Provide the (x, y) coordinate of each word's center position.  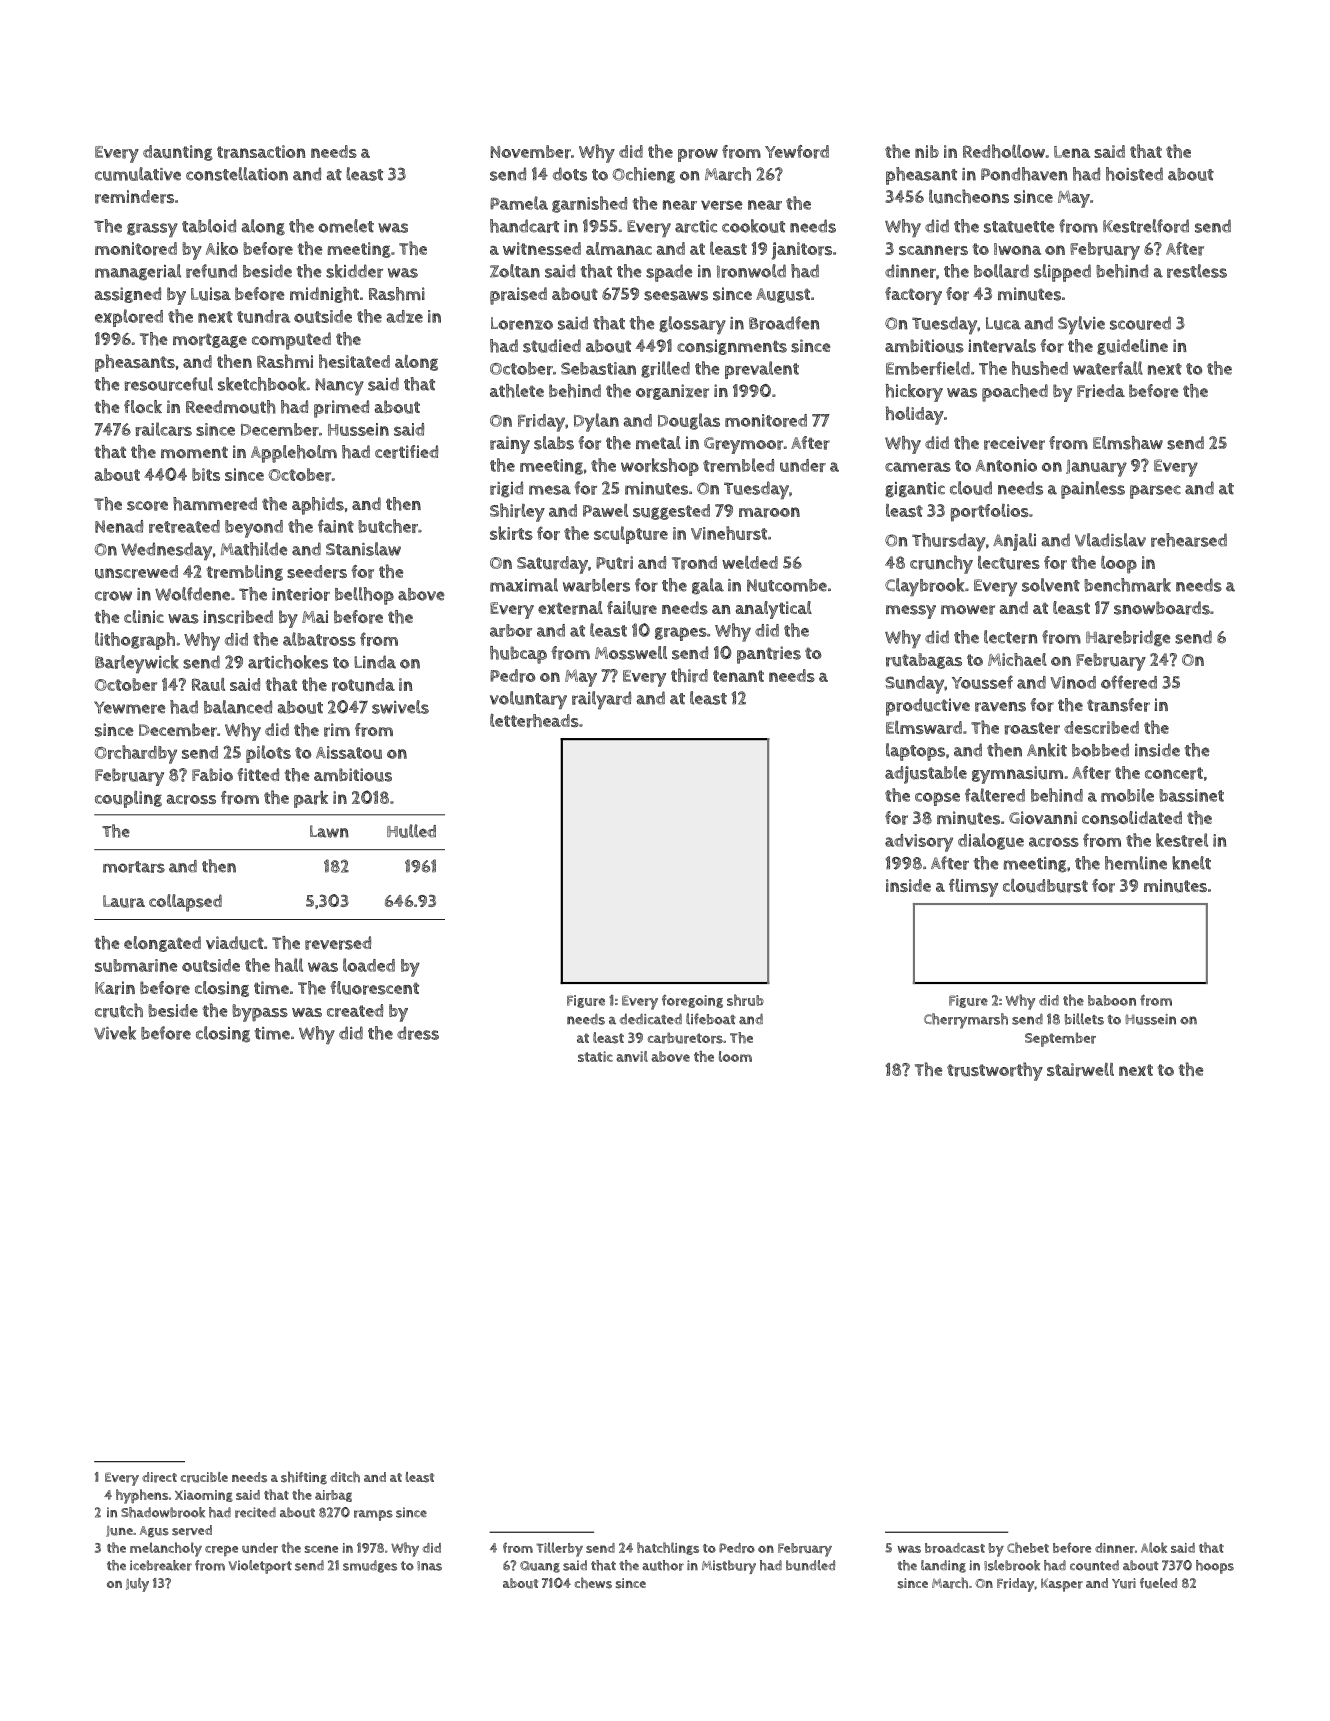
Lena (1072, 152)
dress (418, 1033)
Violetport (260, 1567)
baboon (1112, 1000)
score (147, 506)
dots (570, 174)
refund (211, 271)
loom (735, 1056)
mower (968, 610)
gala (708, 586)
